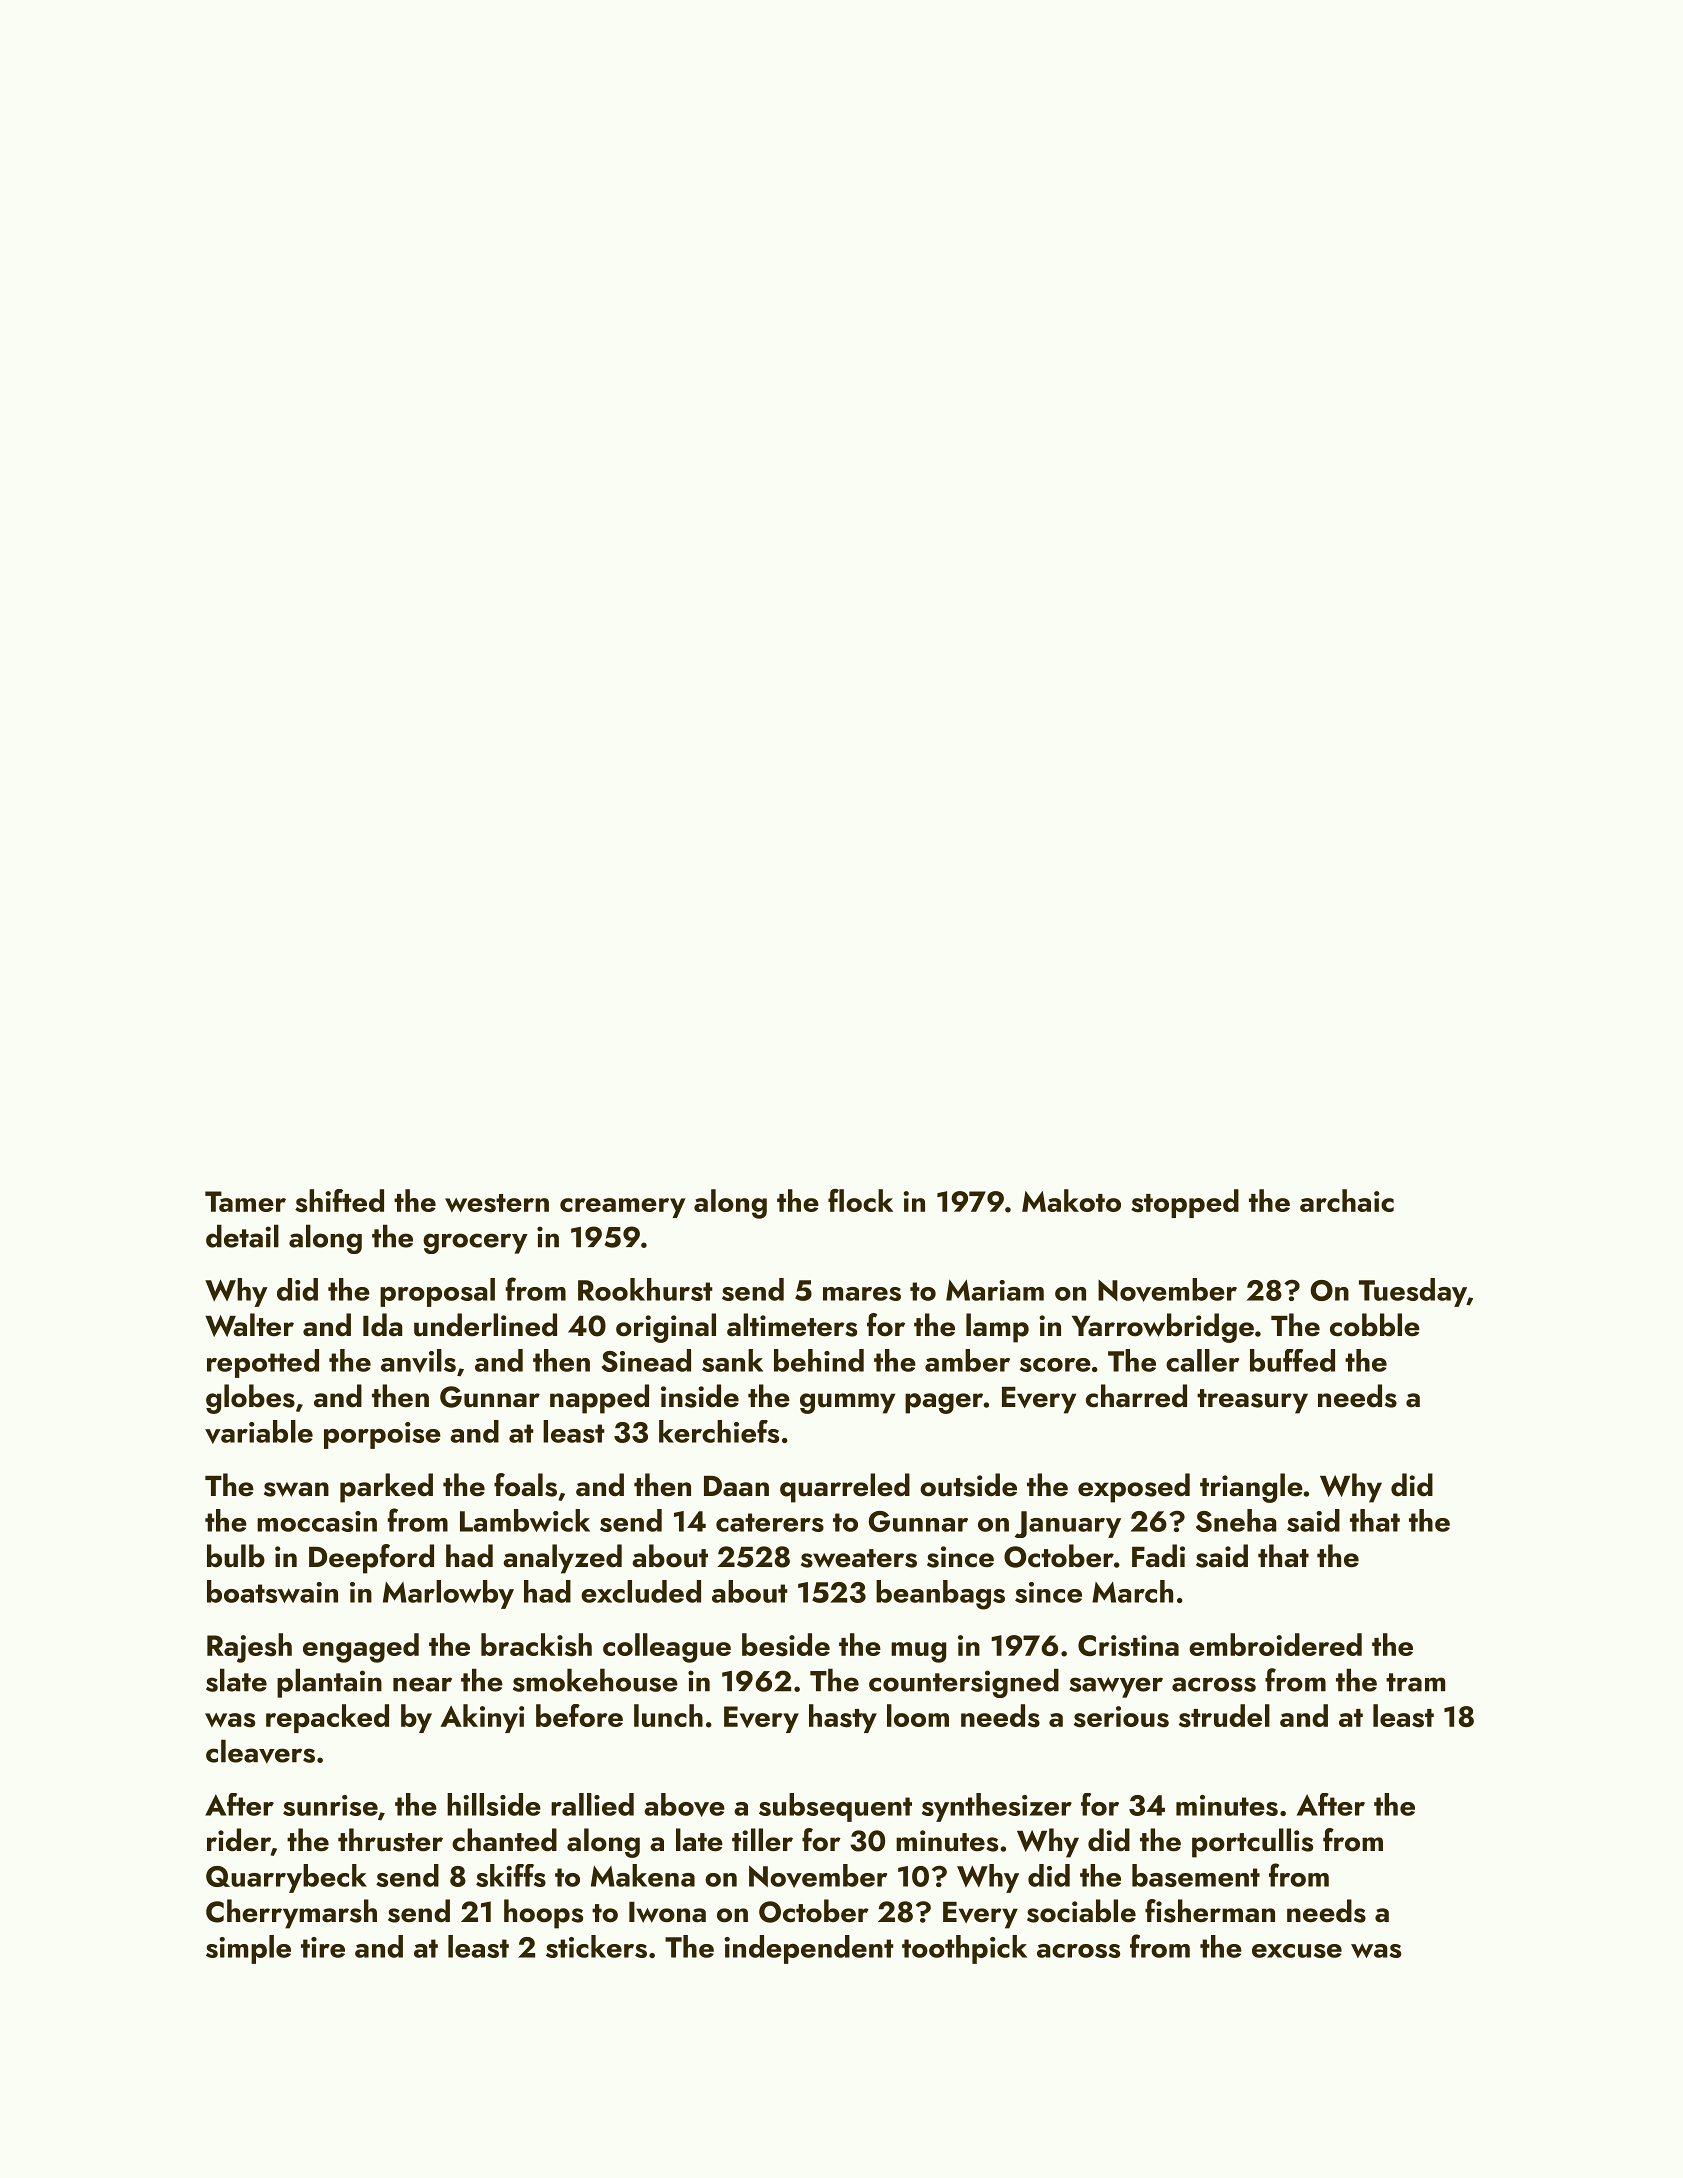 The width and height of the screenshot is (1683, 2178). Describe the element at coordinates (860, 1200) in the screenshot. I see `flock` at that location.
